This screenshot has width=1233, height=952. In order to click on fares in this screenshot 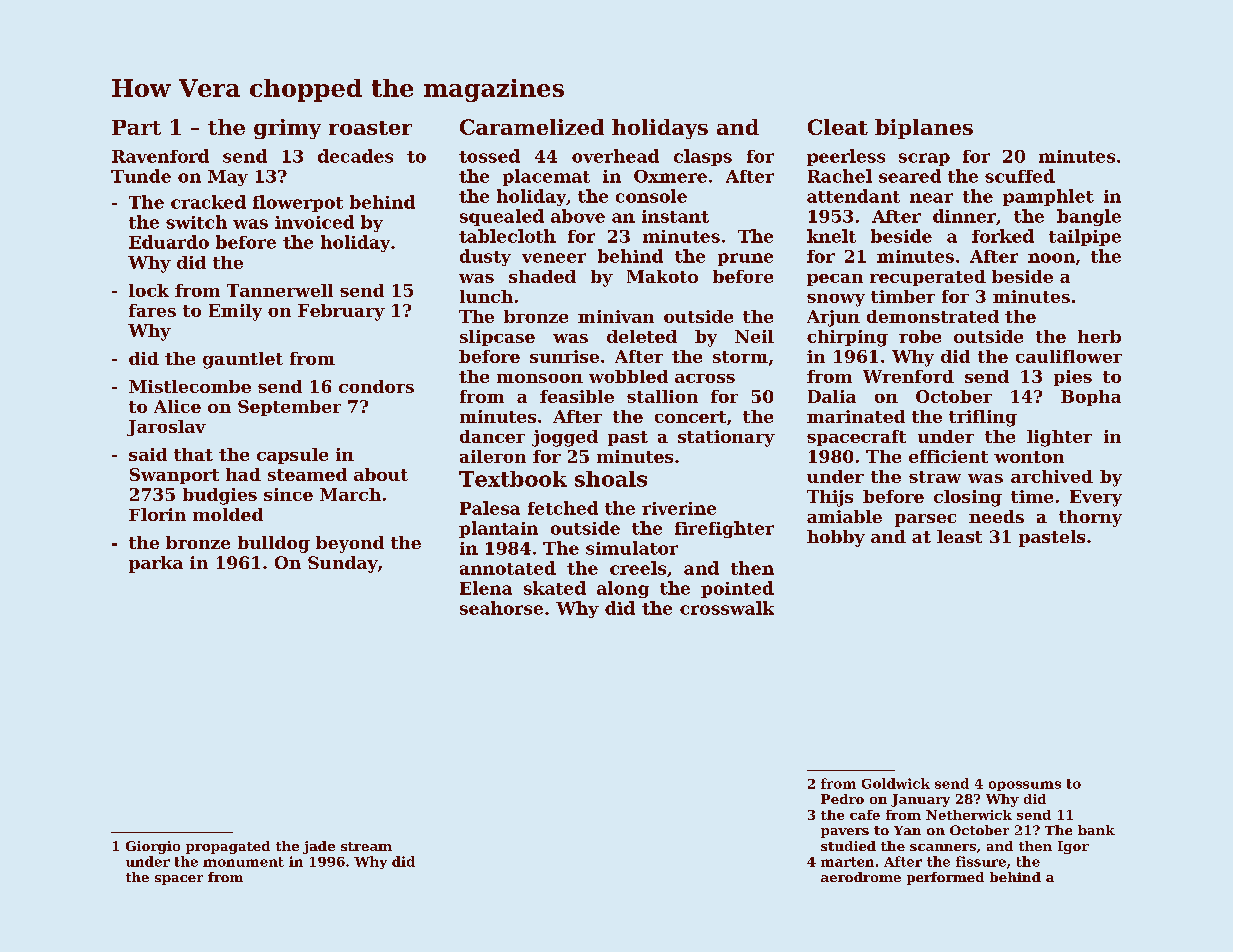, I will do `click(152, 310)`.
